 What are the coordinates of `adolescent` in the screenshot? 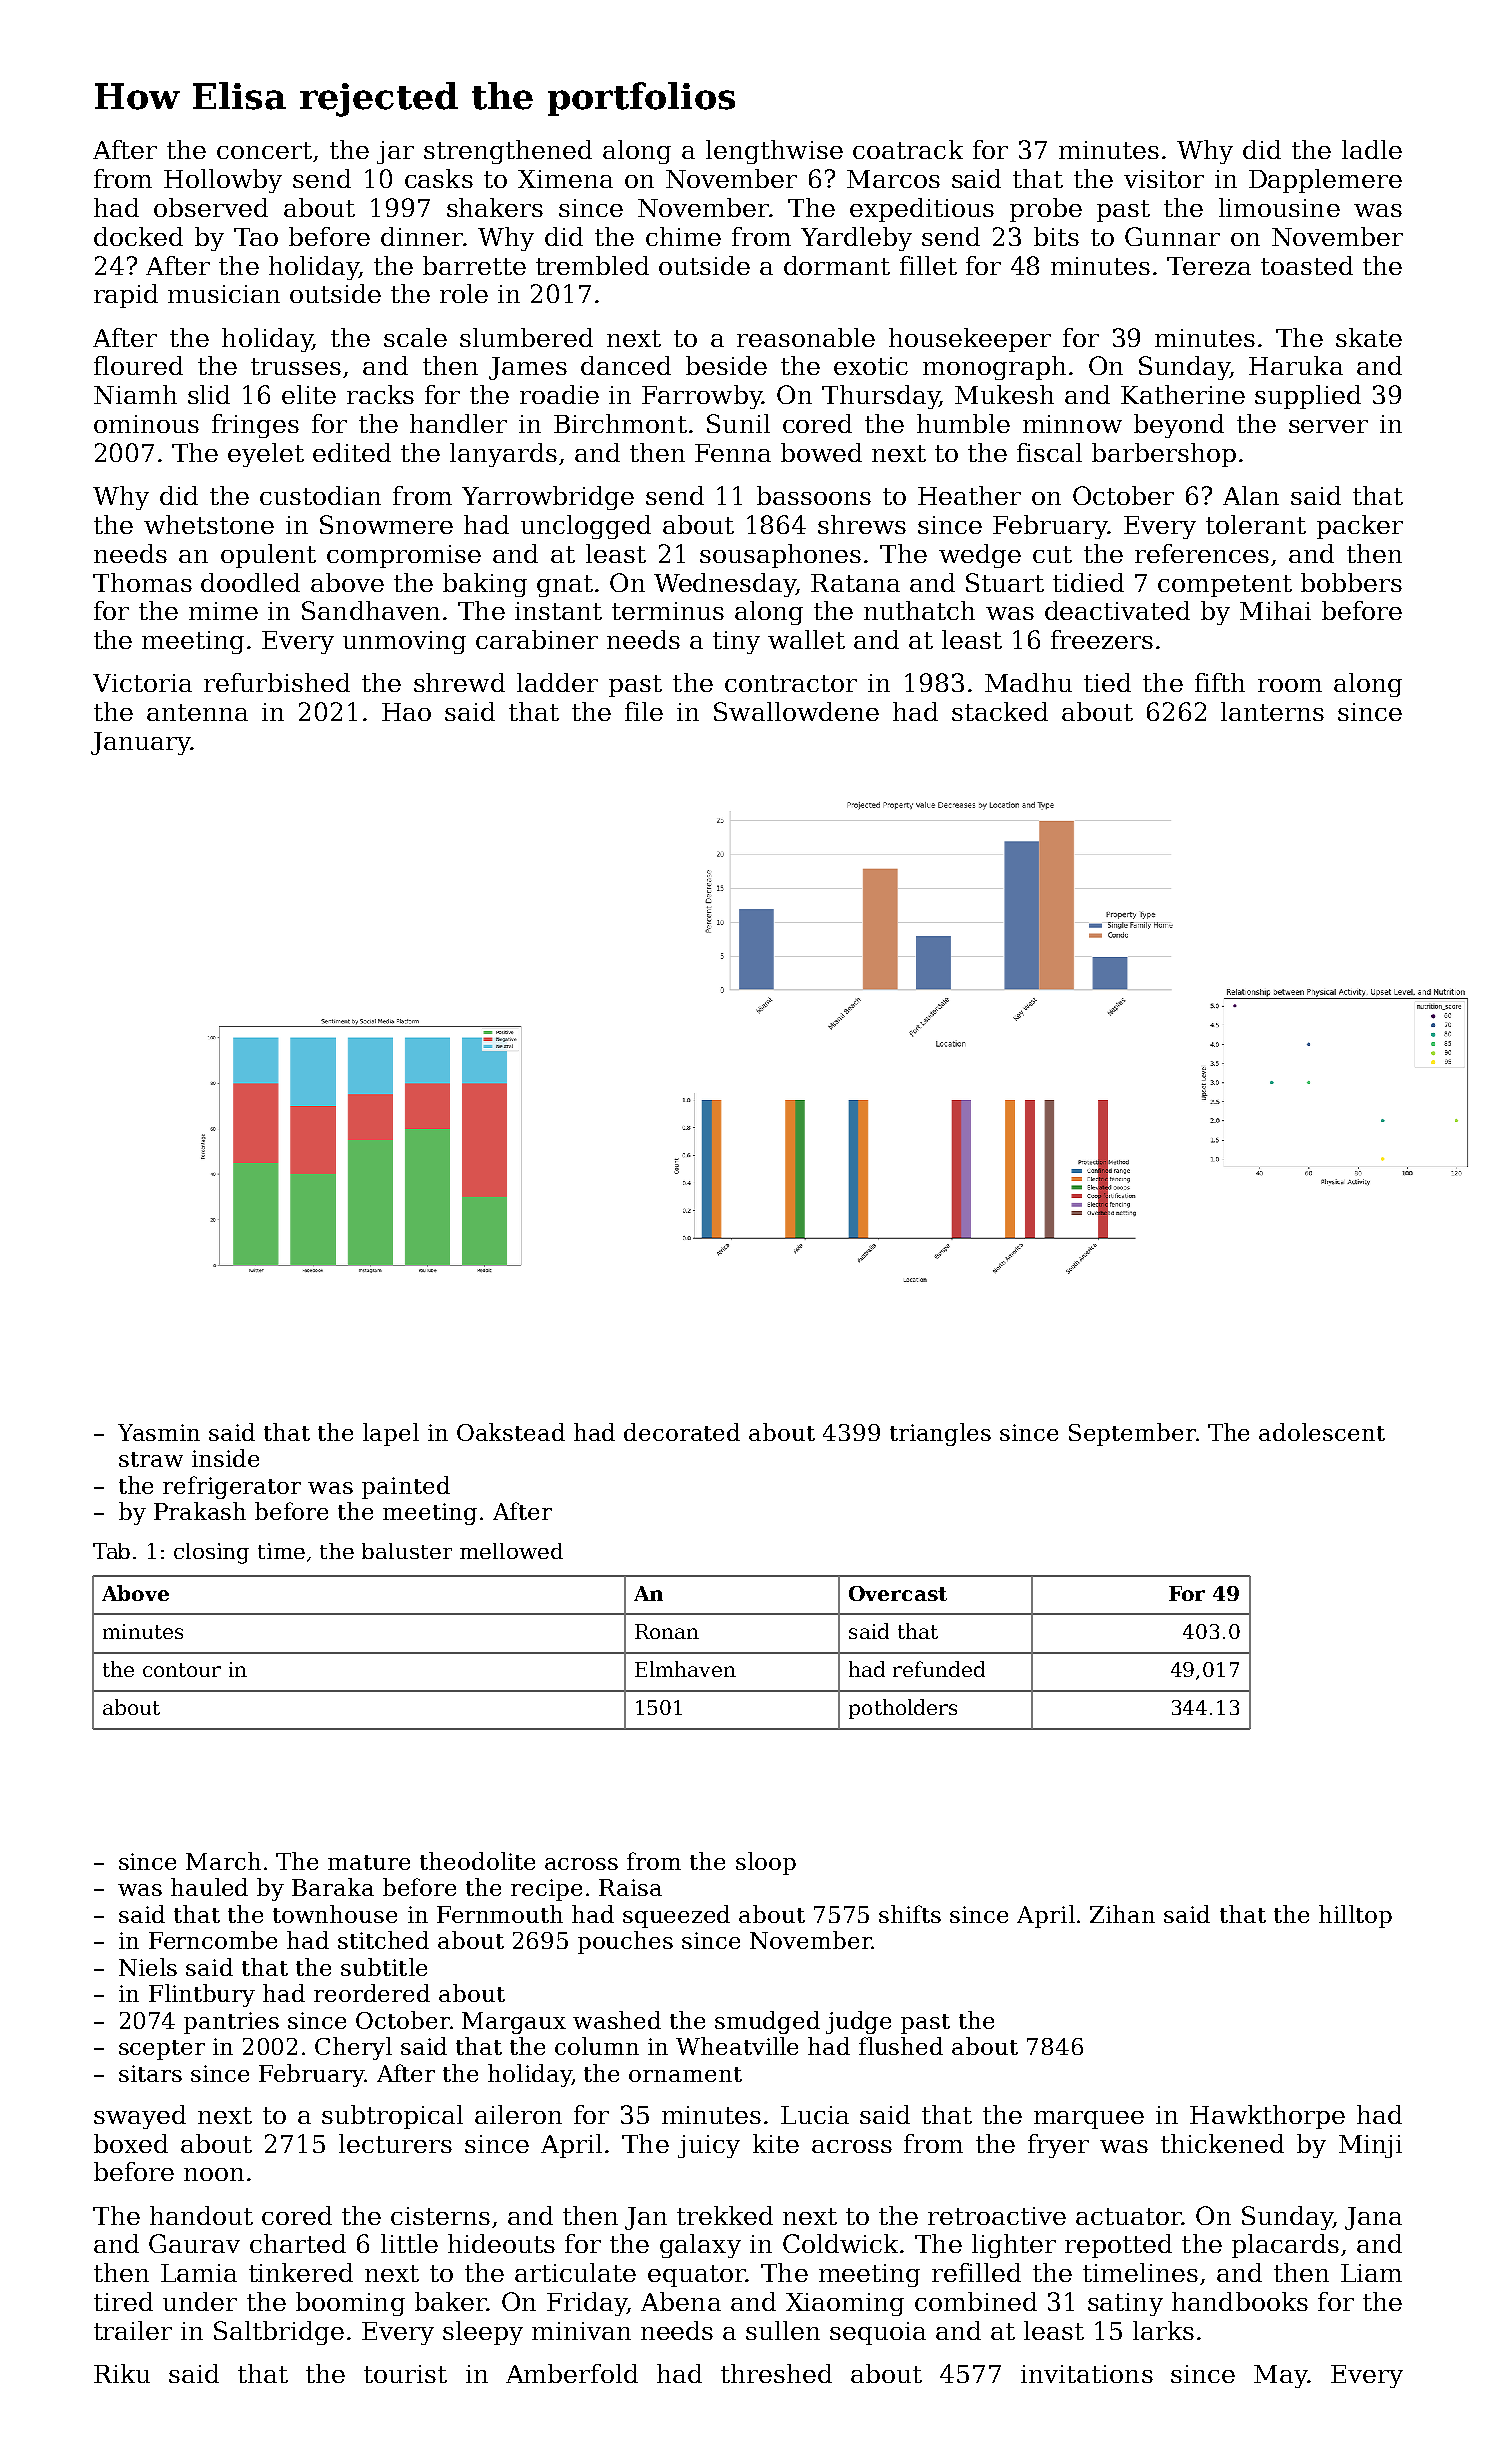 It's located at (1322, 1432).
